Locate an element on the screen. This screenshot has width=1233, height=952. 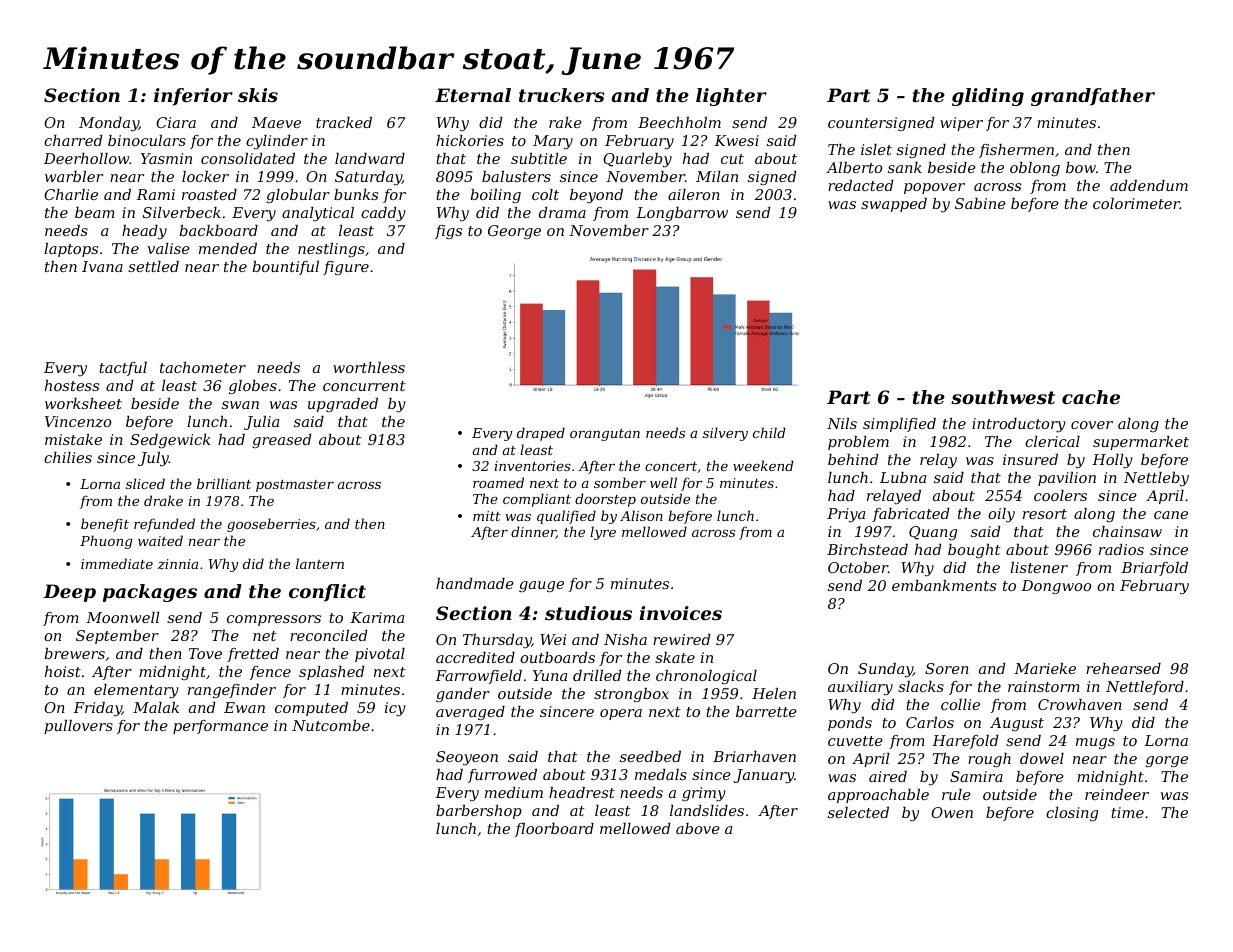
colorimeter is located at coordinates (1136, 203).
